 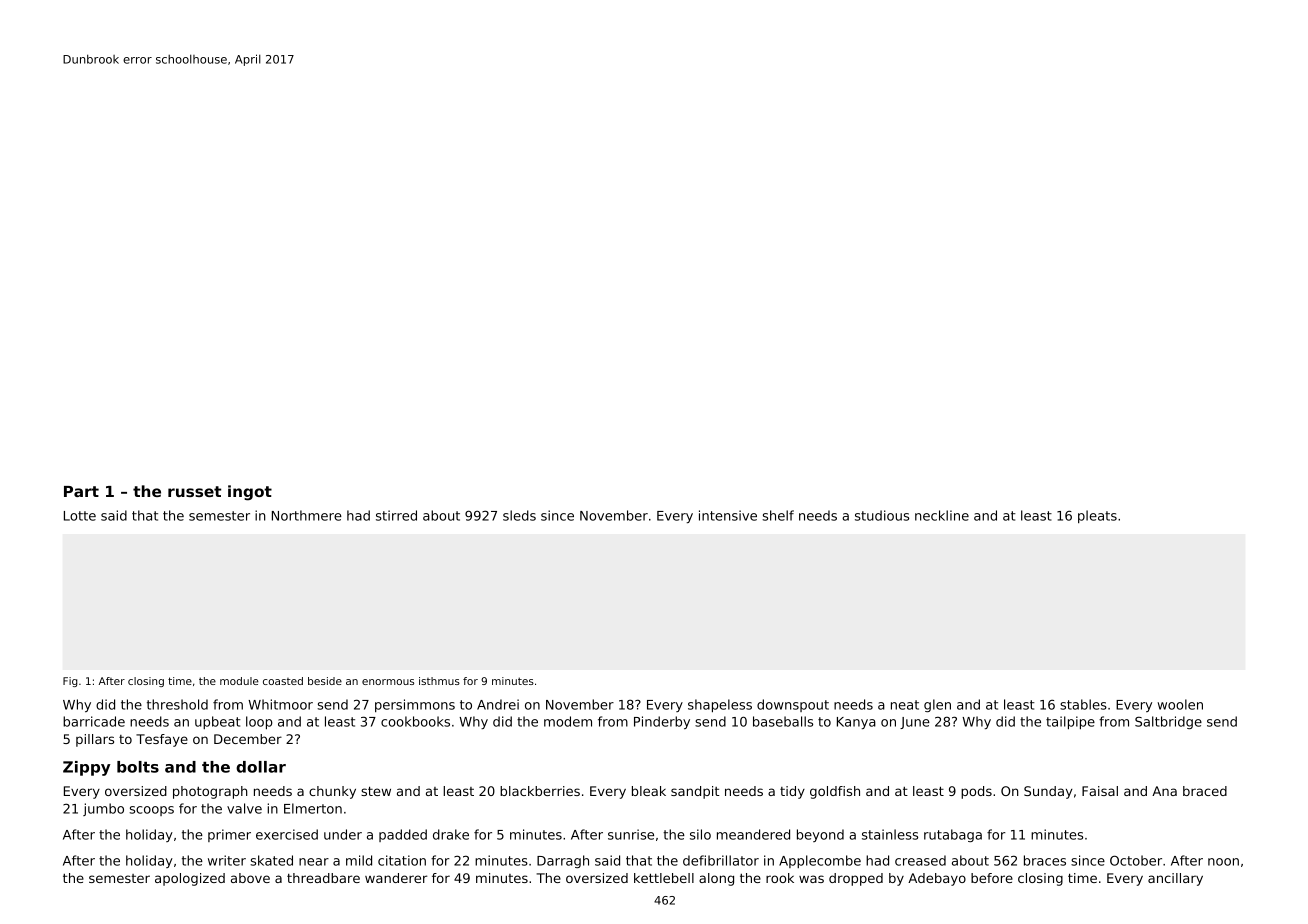 What do you see at coordinates (721, 860) in the screenshot?
I see `defibrillator` at bounding box center [721, 860].
